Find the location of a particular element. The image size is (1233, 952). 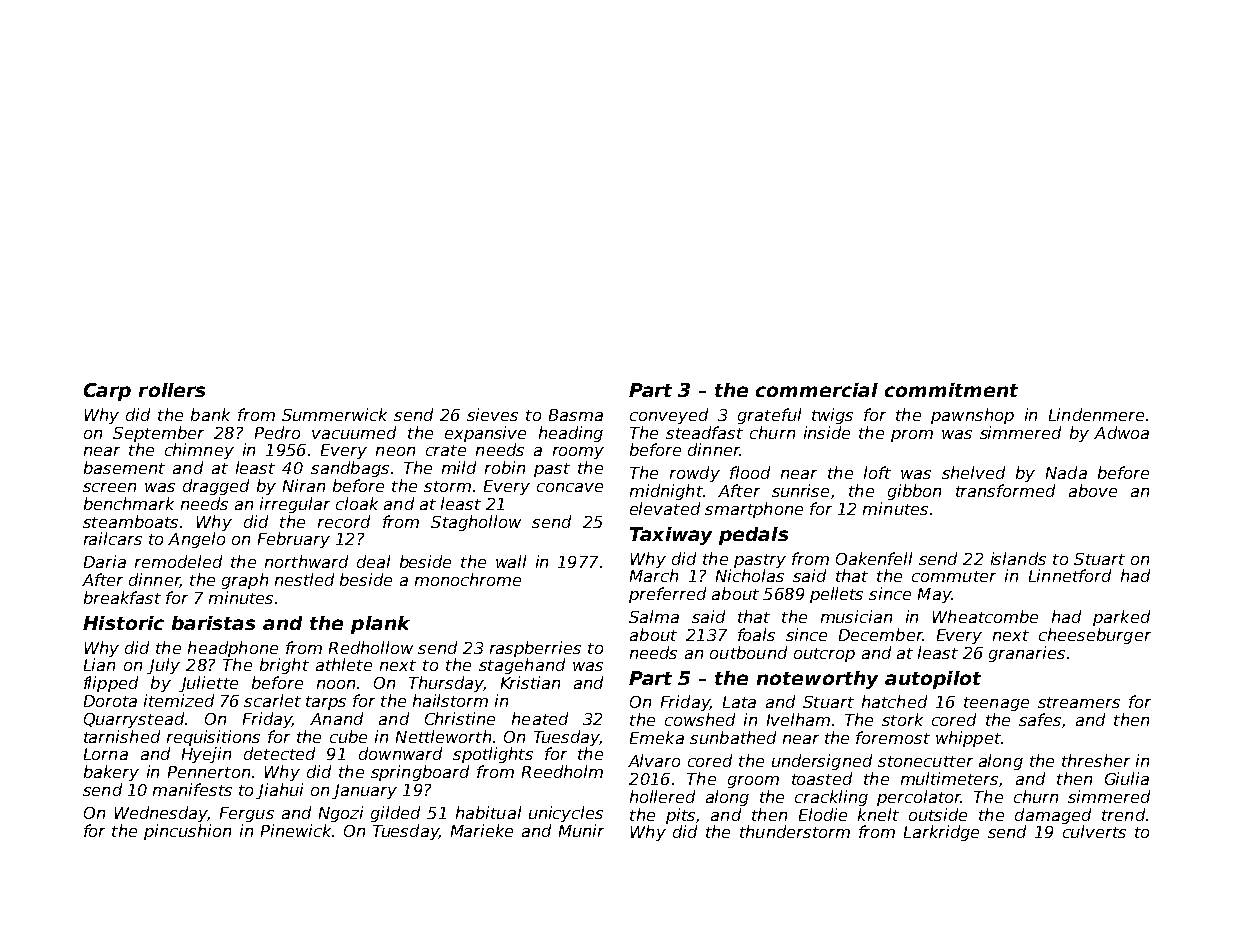

thresher is located at coordinates (1096, 760).
